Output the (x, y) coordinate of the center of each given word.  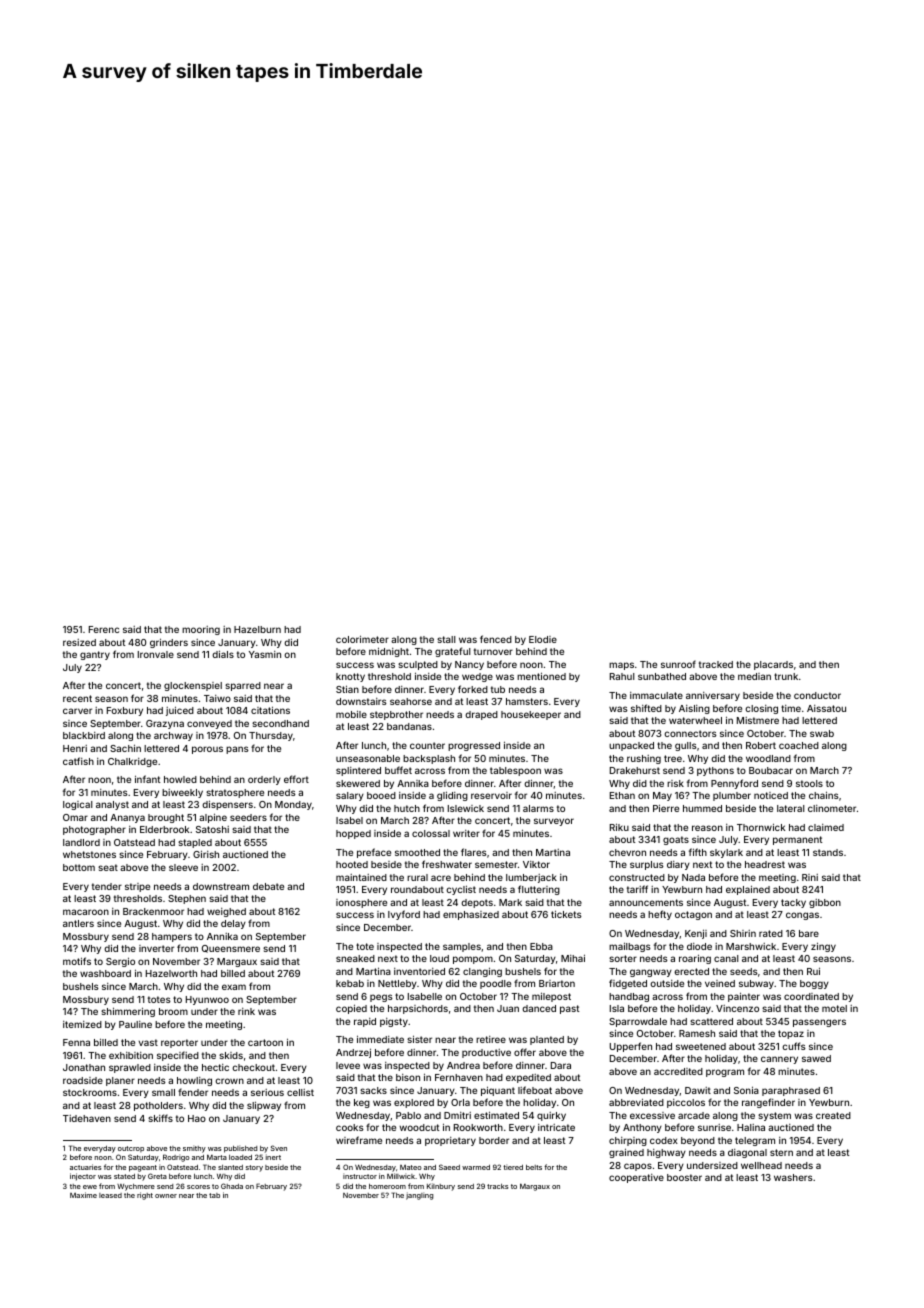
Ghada (232, 1186)
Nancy (469, 665)
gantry (95, 655)
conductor (817, 695)
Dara (561, 1065)
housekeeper (531, 715)
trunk (786, 676)
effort (296, 779)
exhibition (131, 1055)
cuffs (794, 1046)
